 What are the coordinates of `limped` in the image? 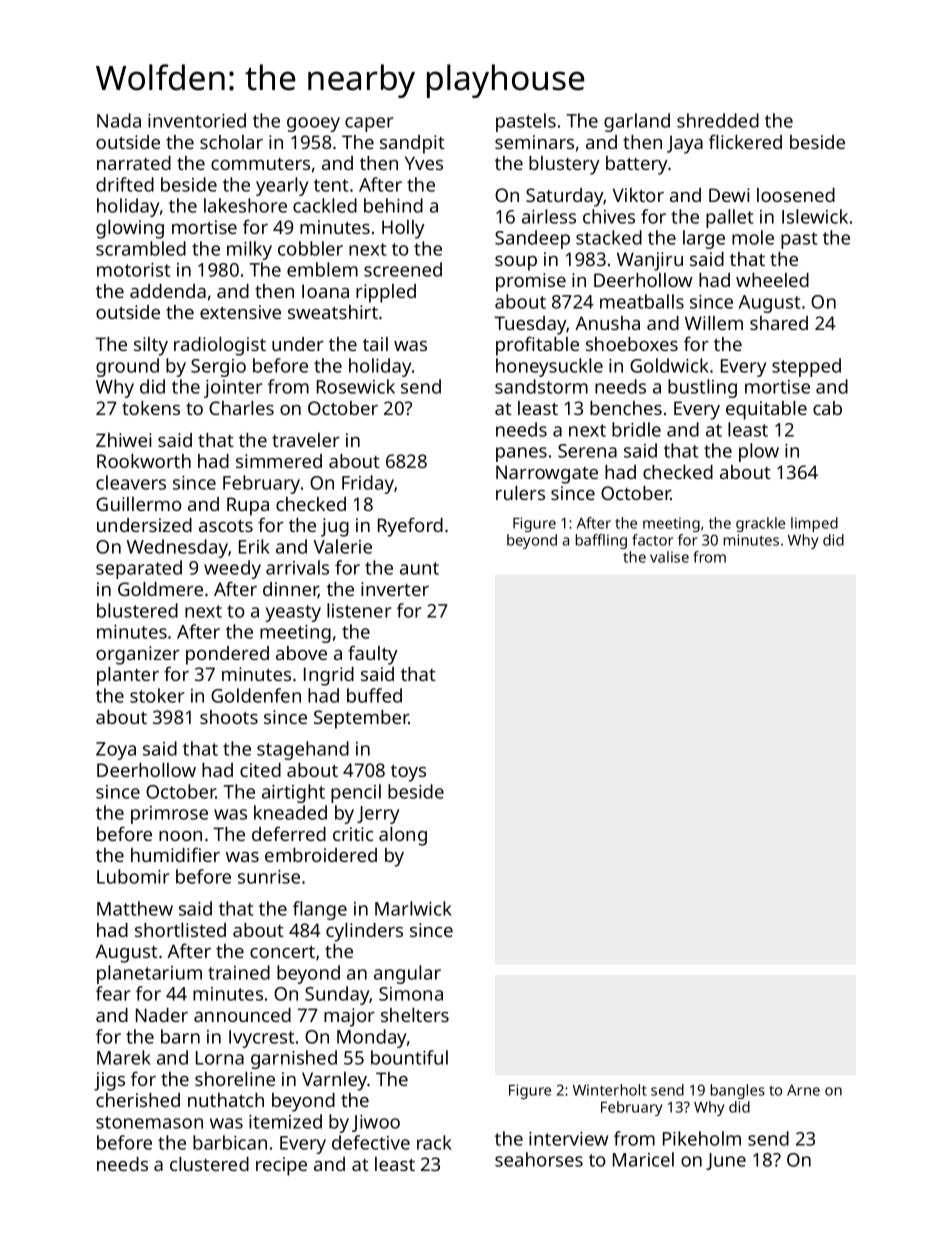 It's located at (814, 524).
